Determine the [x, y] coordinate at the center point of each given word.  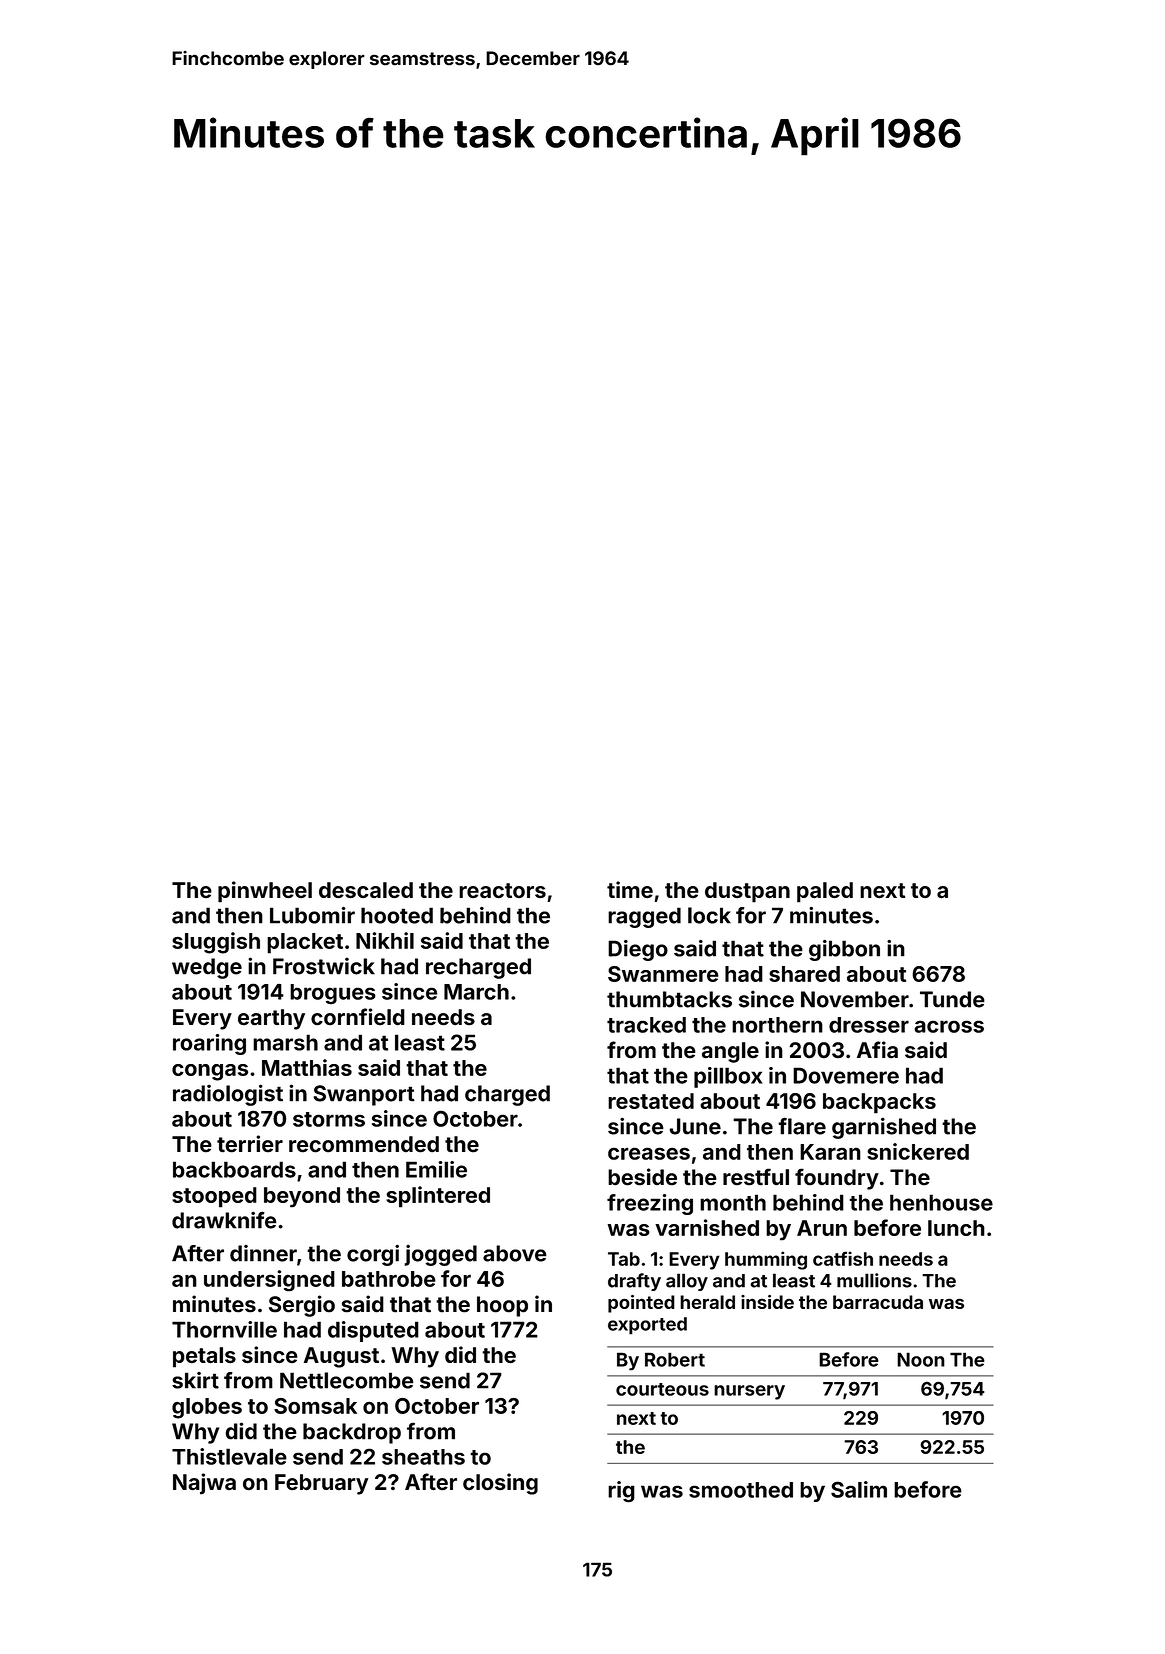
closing [500, 1484]
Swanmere [663, 974]
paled [825, 892]
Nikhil [385, 940]
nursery [749, 1392]
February [321, 1484]
